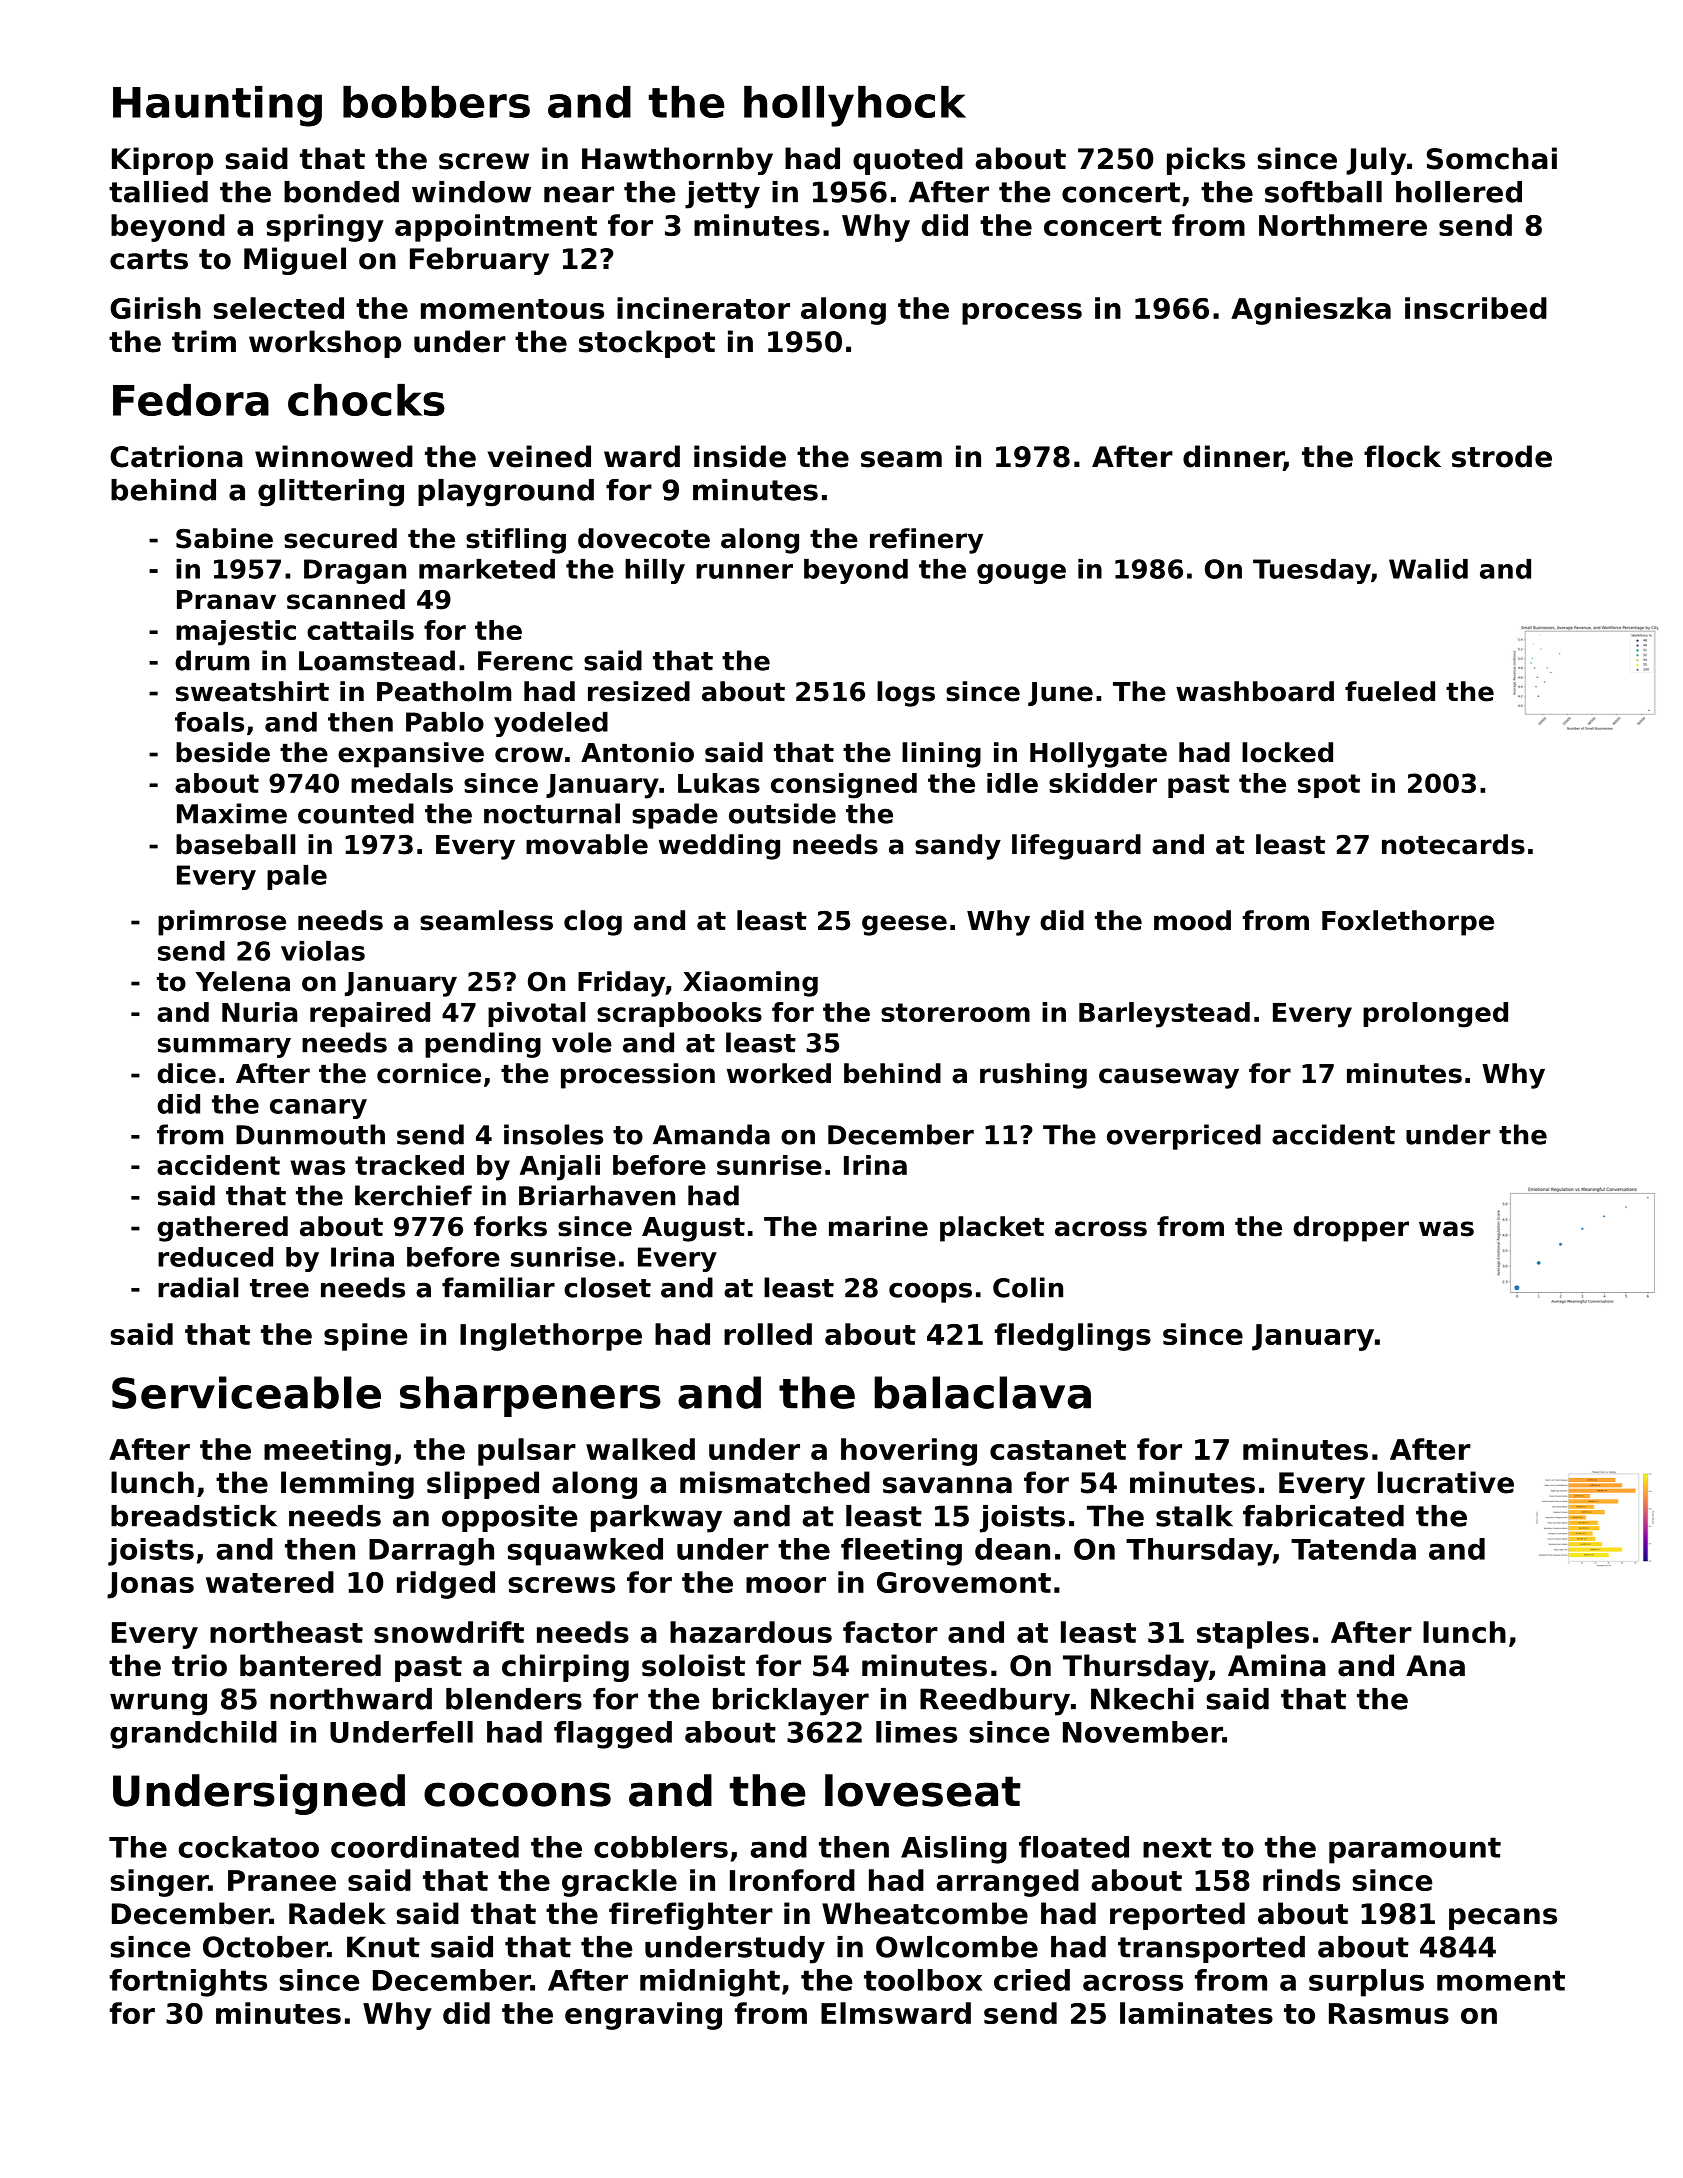 Image resolution: width=1683 pixels, height=2178 pixels. I want to click on lifeguard, so click(1076, 847).
